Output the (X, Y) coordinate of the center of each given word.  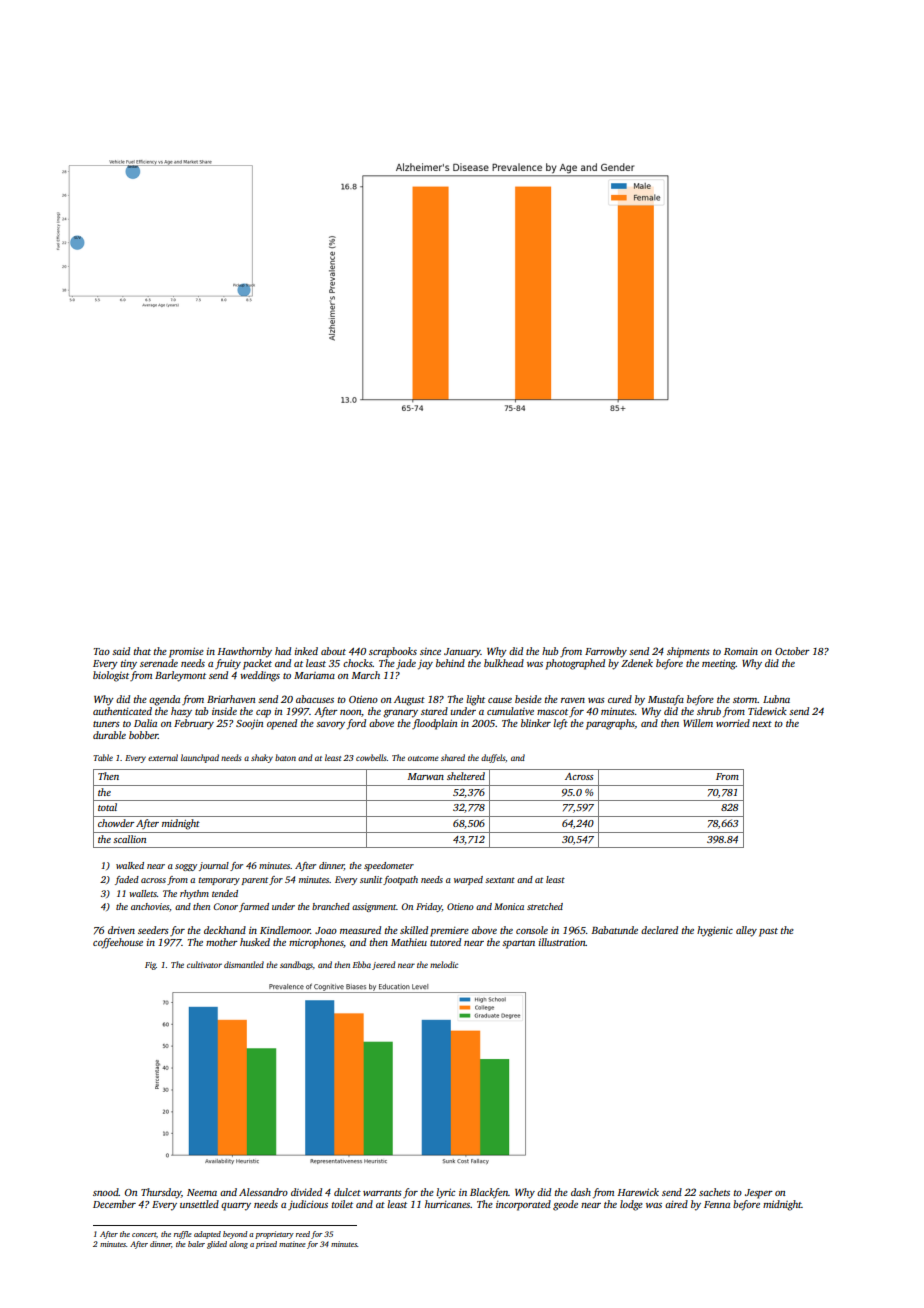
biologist (111, 676)
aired (676, 1204)
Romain (741, 651)
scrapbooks (393, 652)
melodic (444, 964)
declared (659, 930)
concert (144, 1234)
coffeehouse (118, 943)
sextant (500, 880)
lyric (445, 1193)
